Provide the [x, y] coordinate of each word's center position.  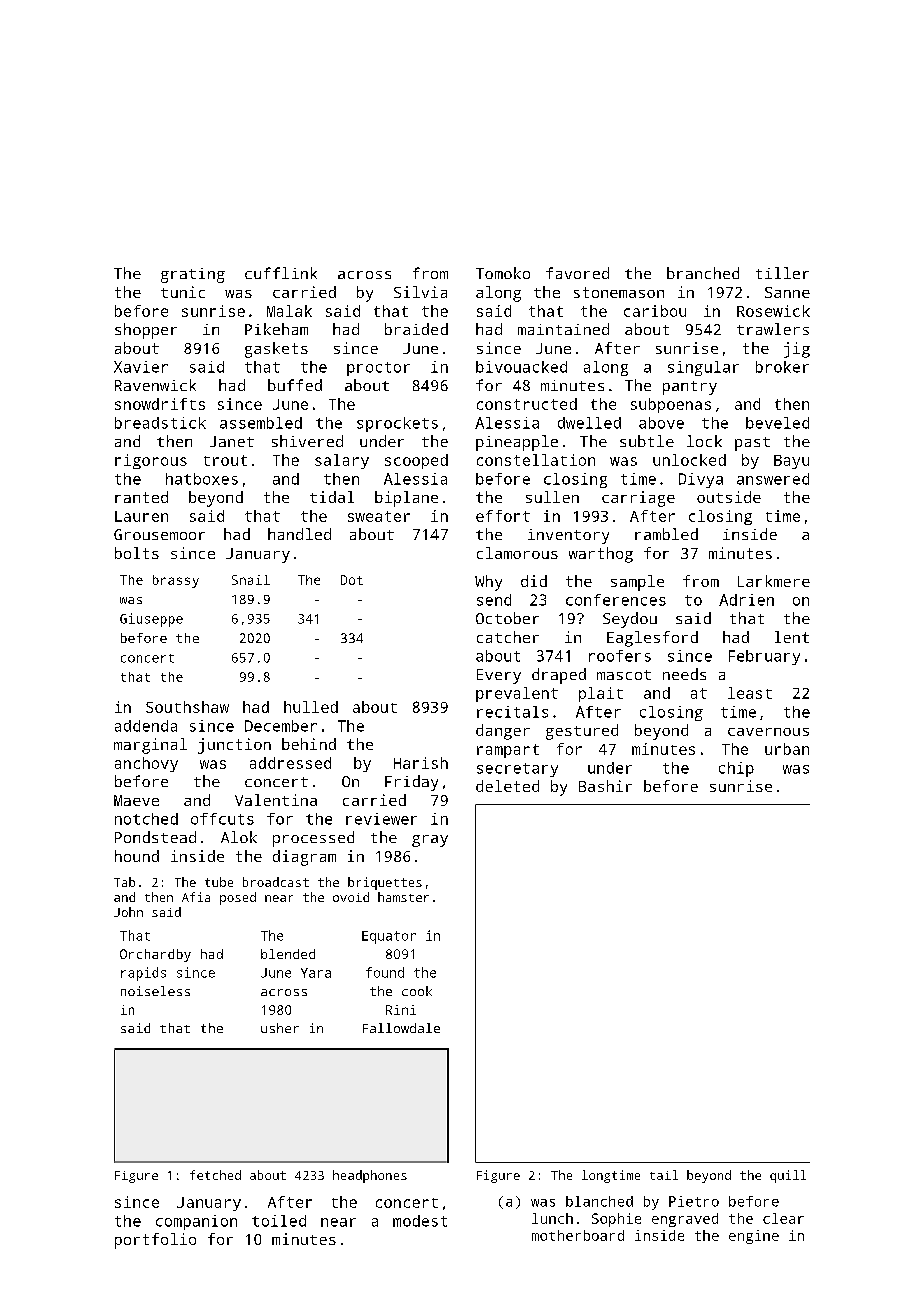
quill [788, 1176]
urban [787, 749]
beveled [777, 423]
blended [288, 954]
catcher [508, 637]
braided [416, 329]
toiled [279, 1221]
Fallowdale [401, 1028]
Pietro [694, 1201]
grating [193, 275]
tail [664, 1175]
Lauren [141, 516]
